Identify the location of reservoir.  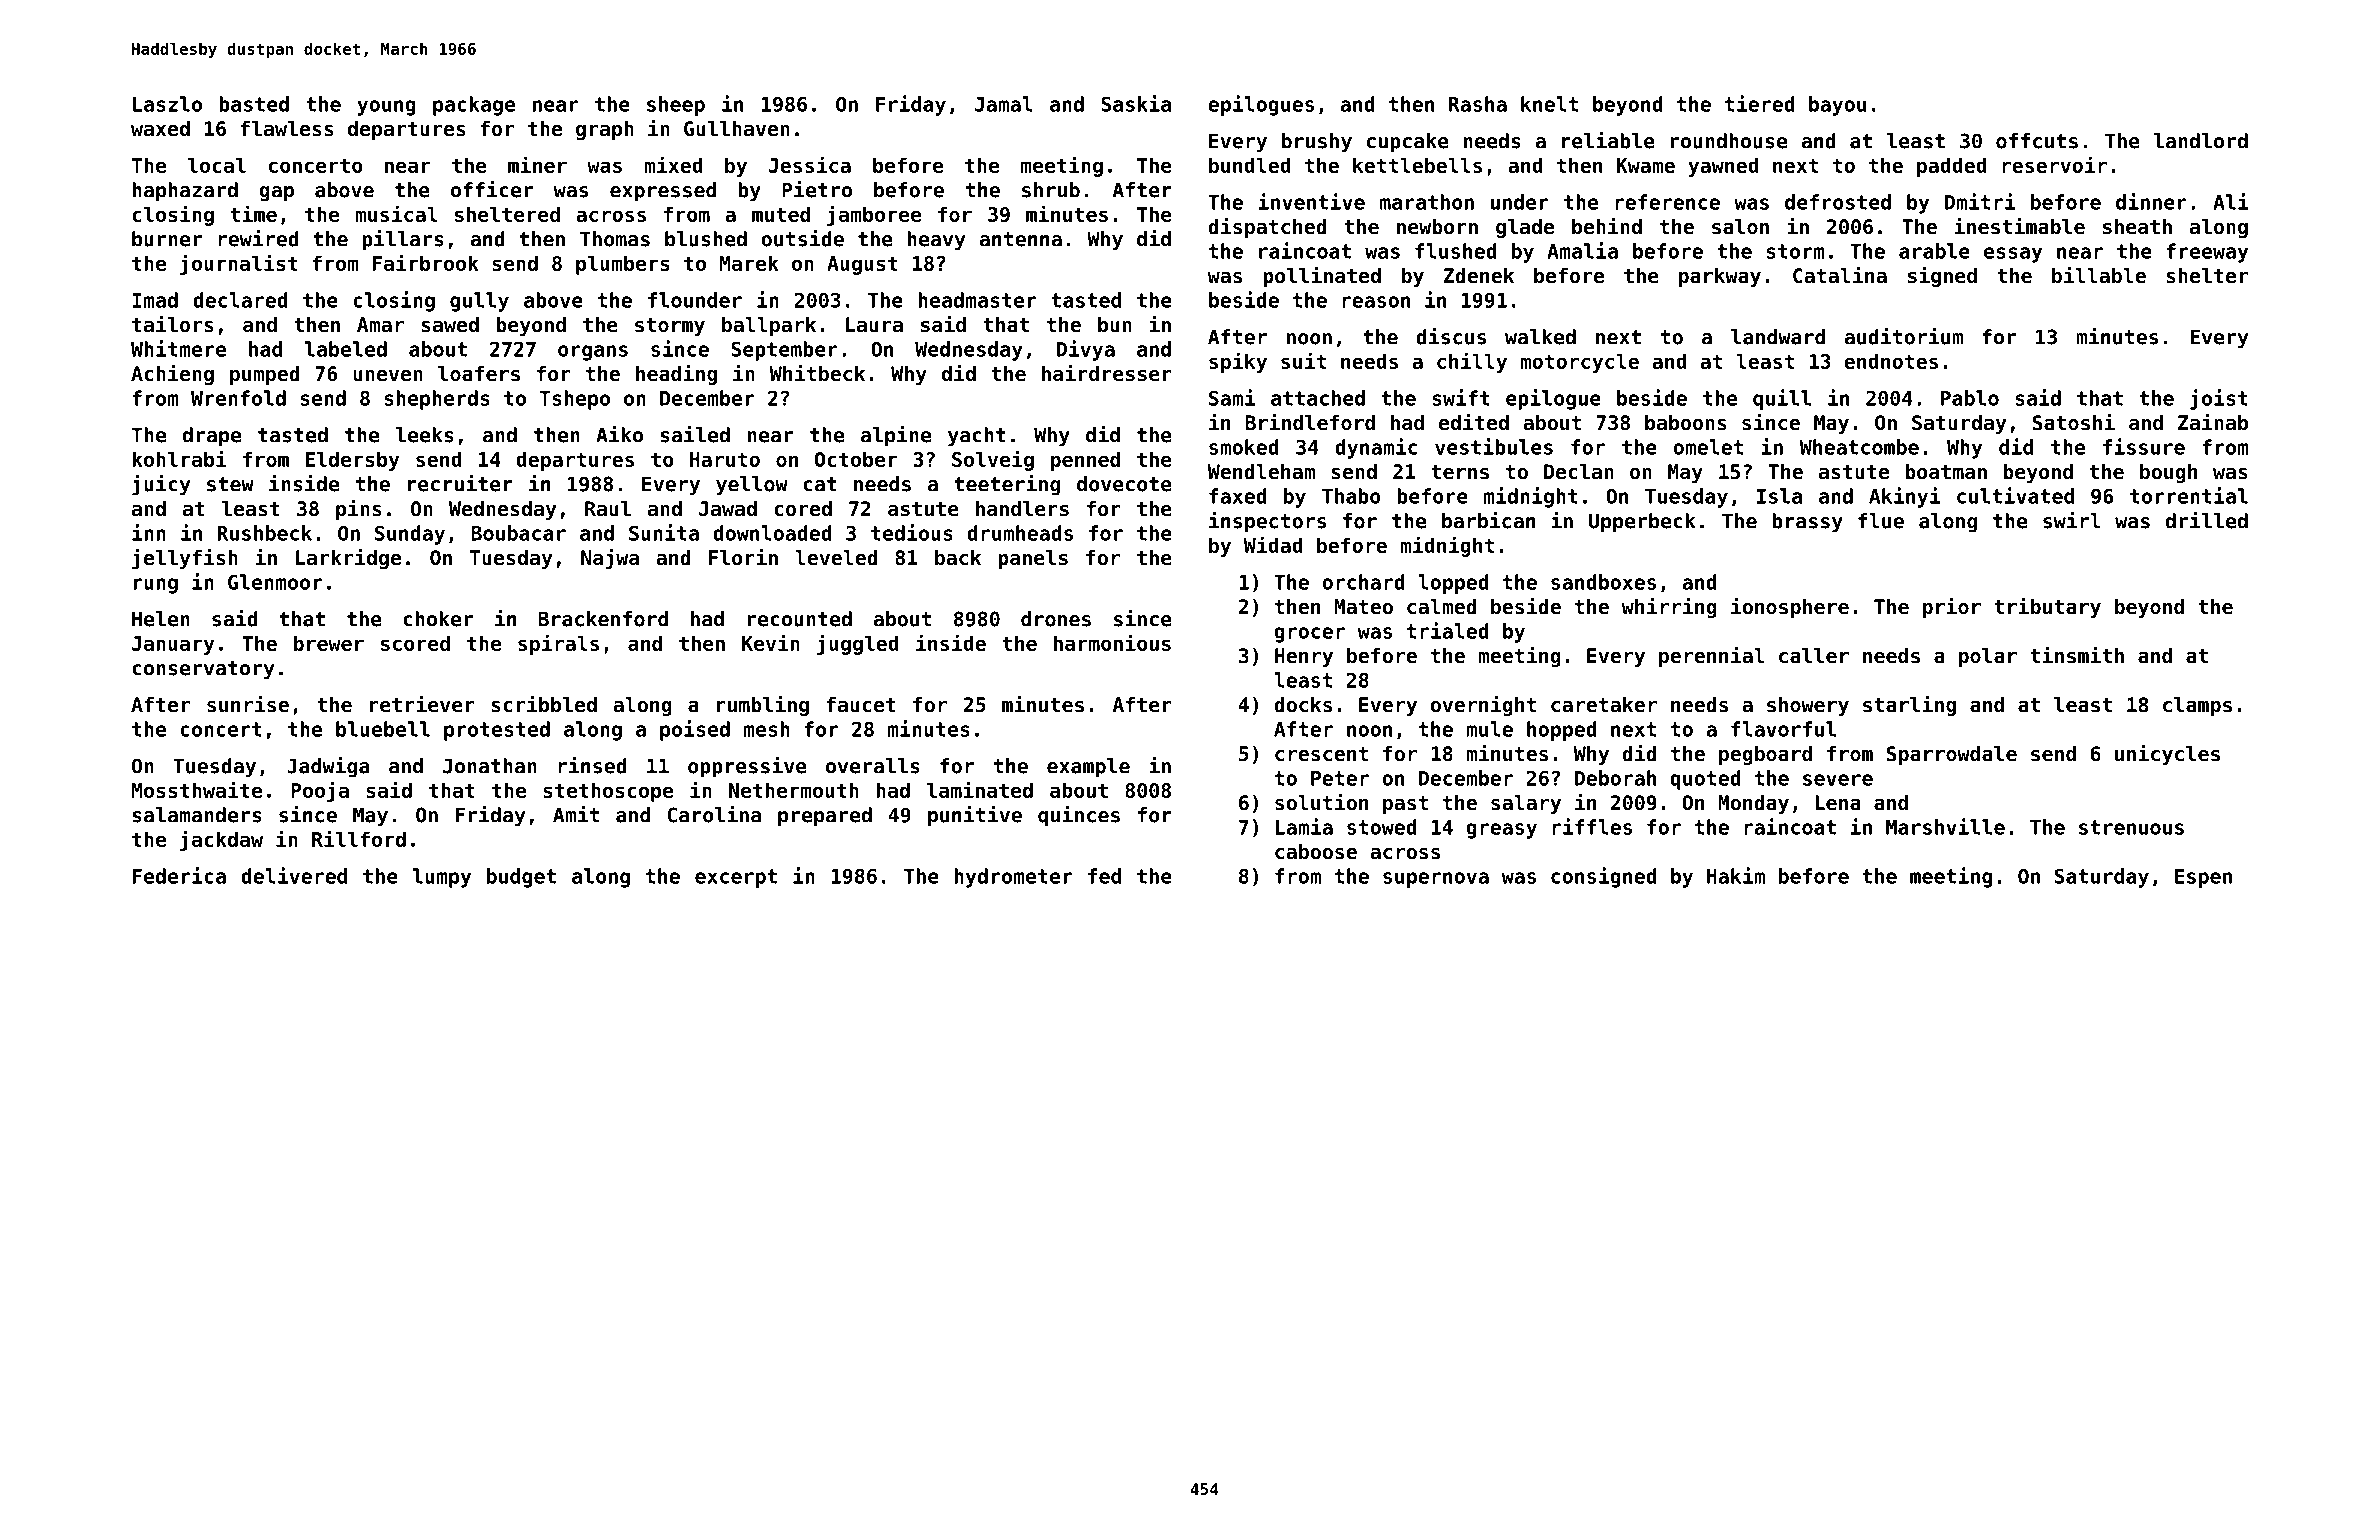
(2054, 164).
